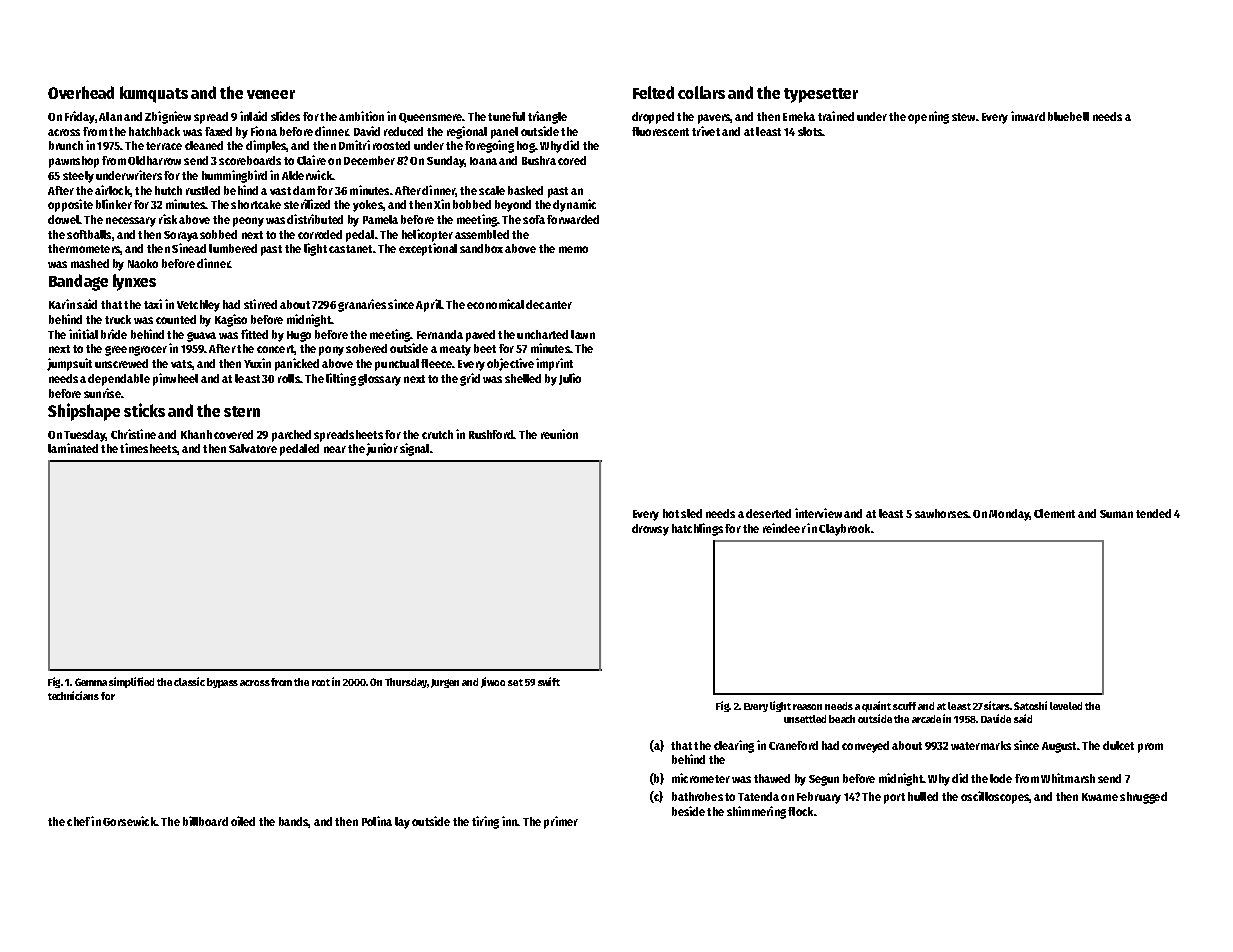 Image resolution: width=1233 pixels, height=952 pixels. Describe the element at coordinates (504, 133) in the screenshot. I see `panel` at that location.
